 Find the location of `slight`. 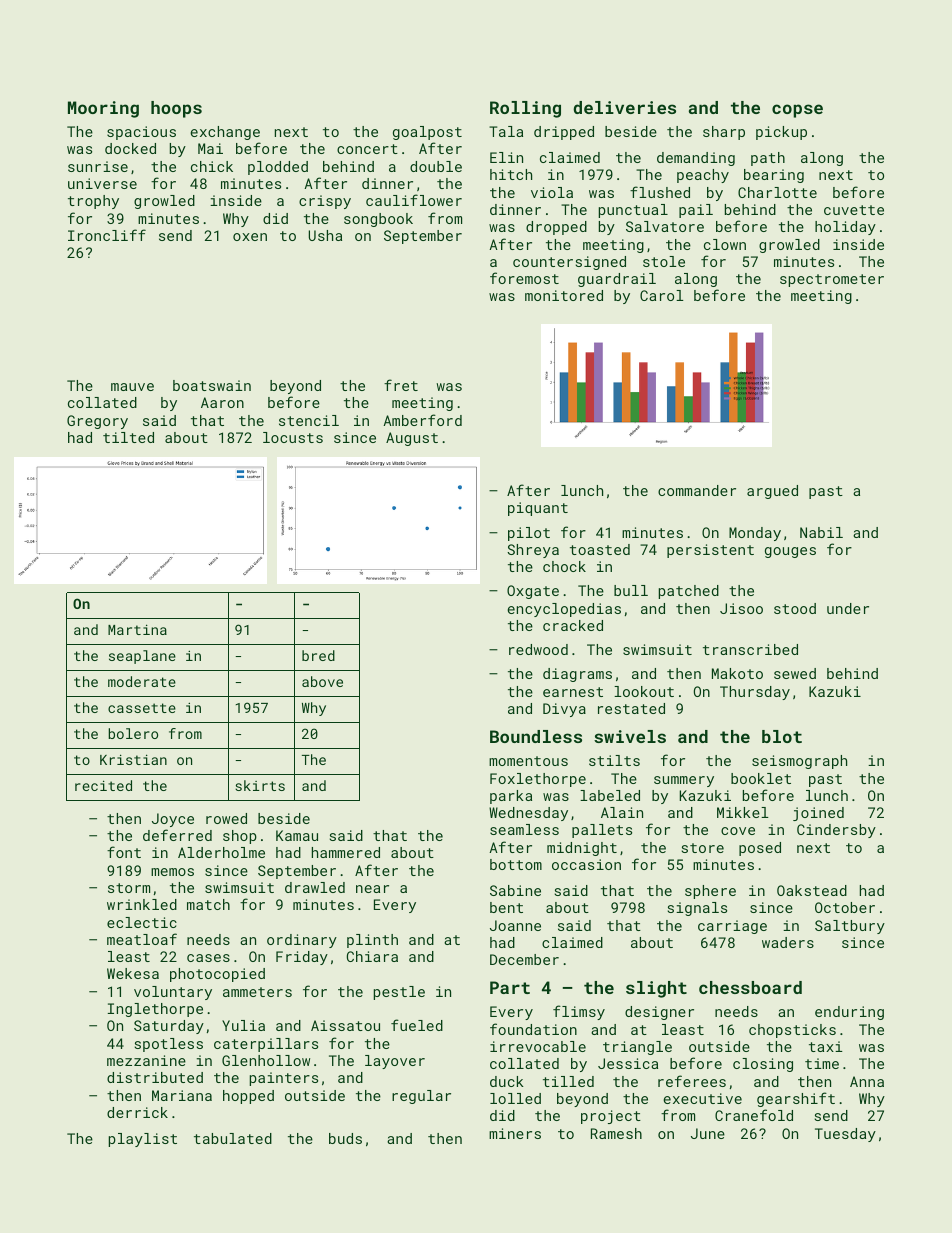

slight is located at coordinates (656, 989).
